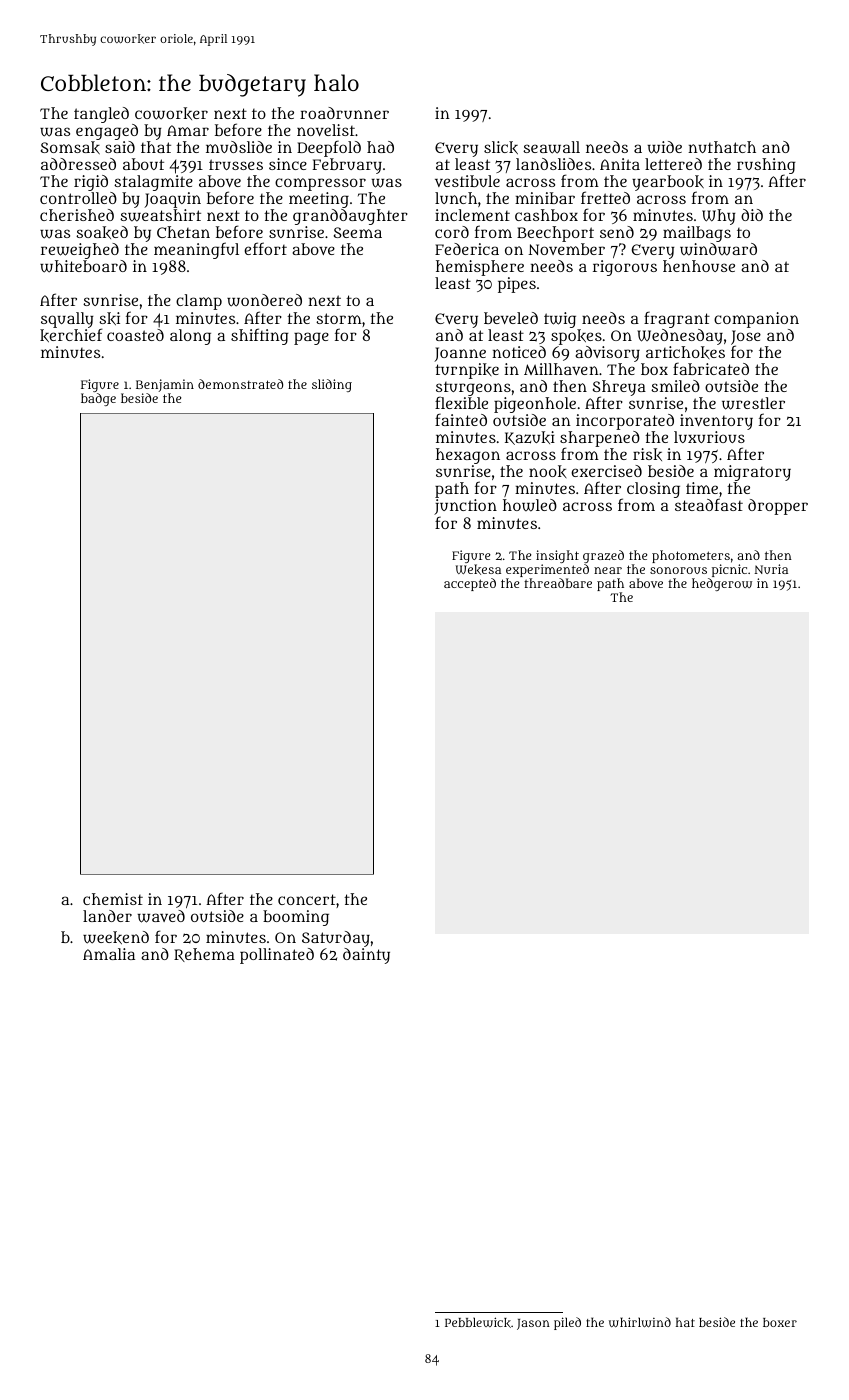 The width and height of the document is (849, 1400). Describe the element at coordinates (188, 130) in the document. I see `Amar` at that location.
